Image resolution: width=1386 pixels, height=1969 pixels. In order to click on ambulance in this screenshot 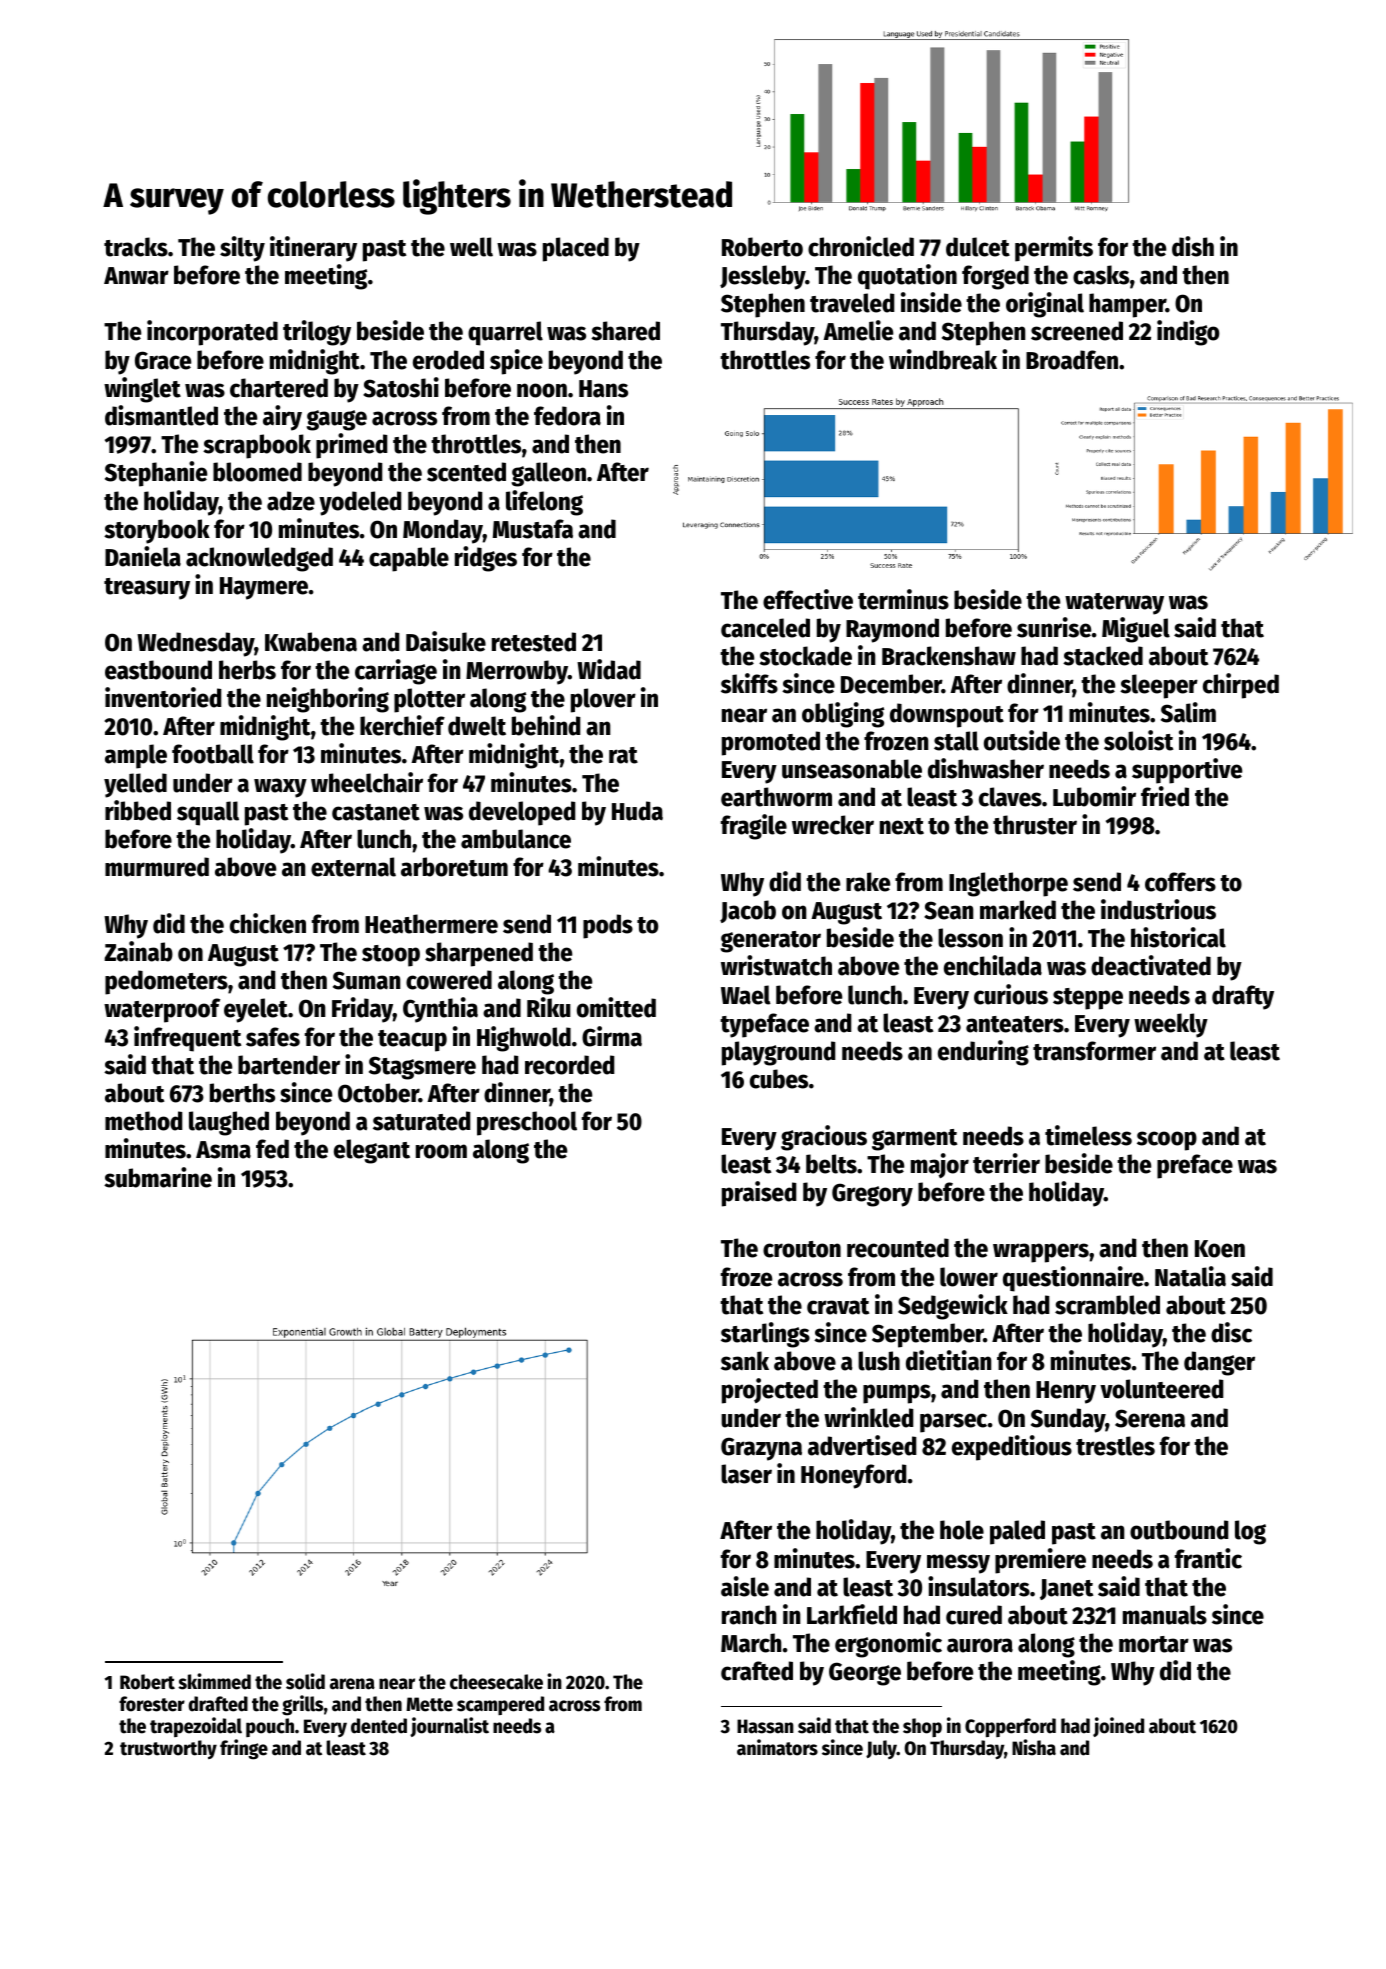, I will do `click(516, 839)`.
